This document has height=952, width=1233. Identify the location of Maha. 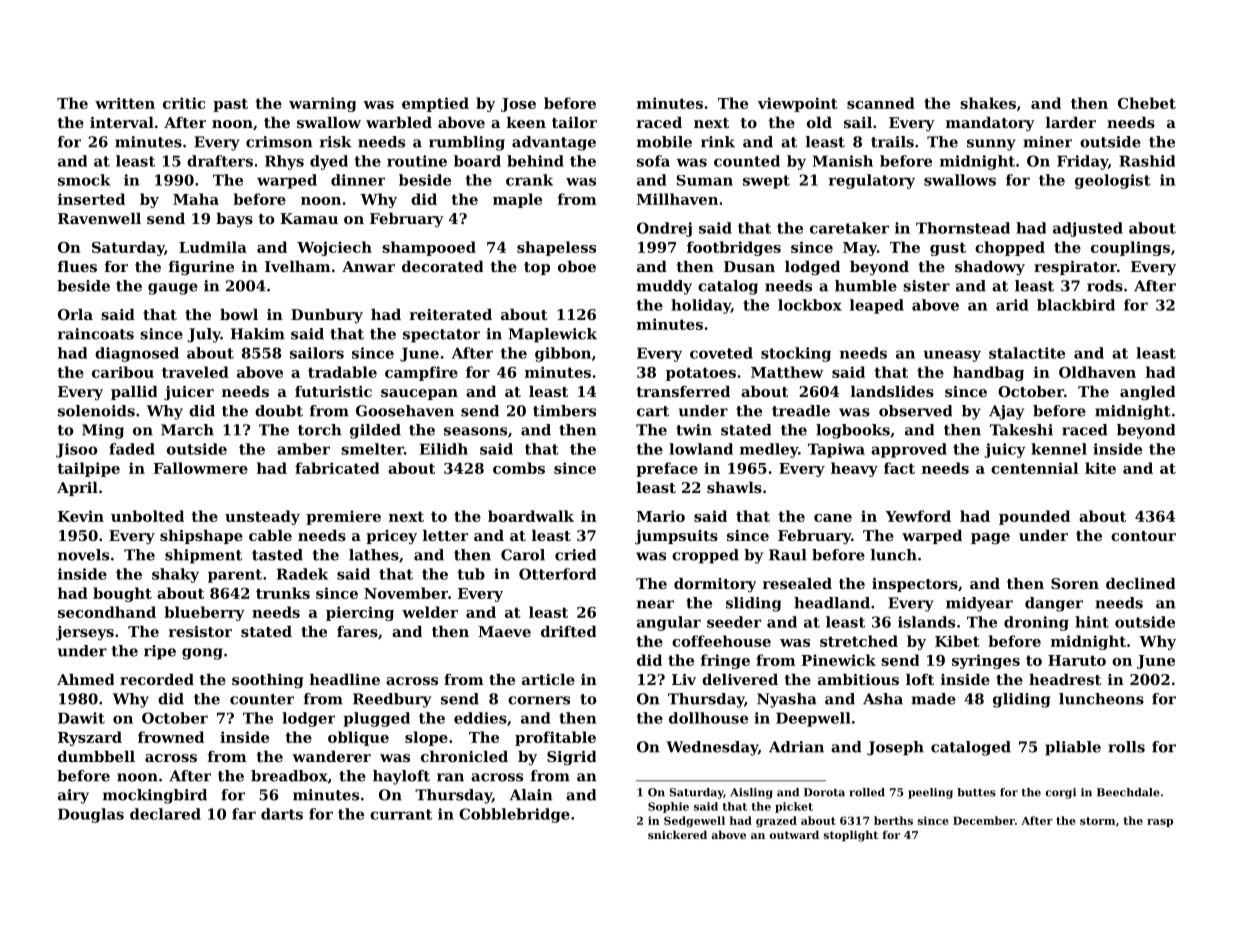
(196, 199).
